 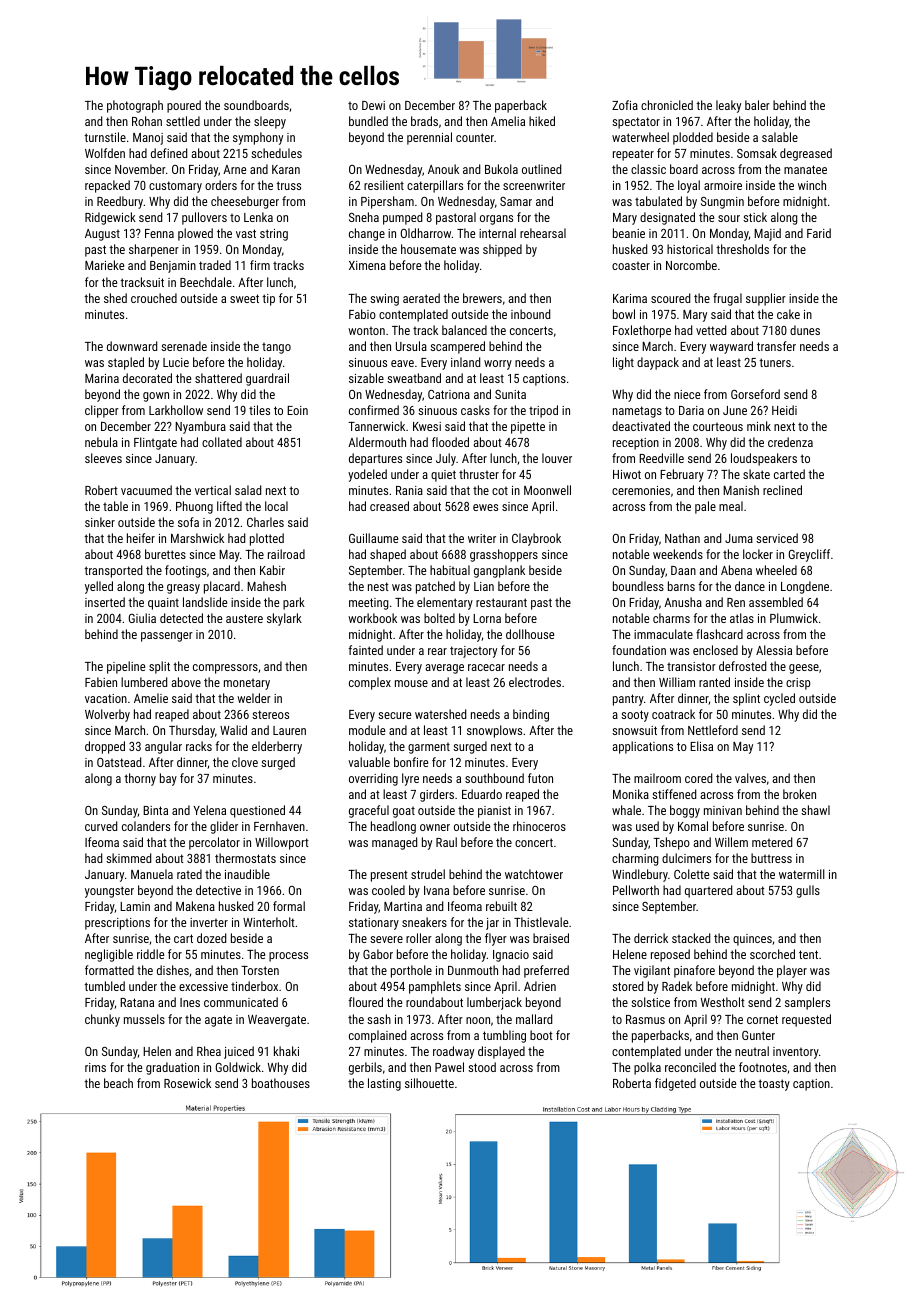 I want to click on casks, so click(x=475, y=410).
